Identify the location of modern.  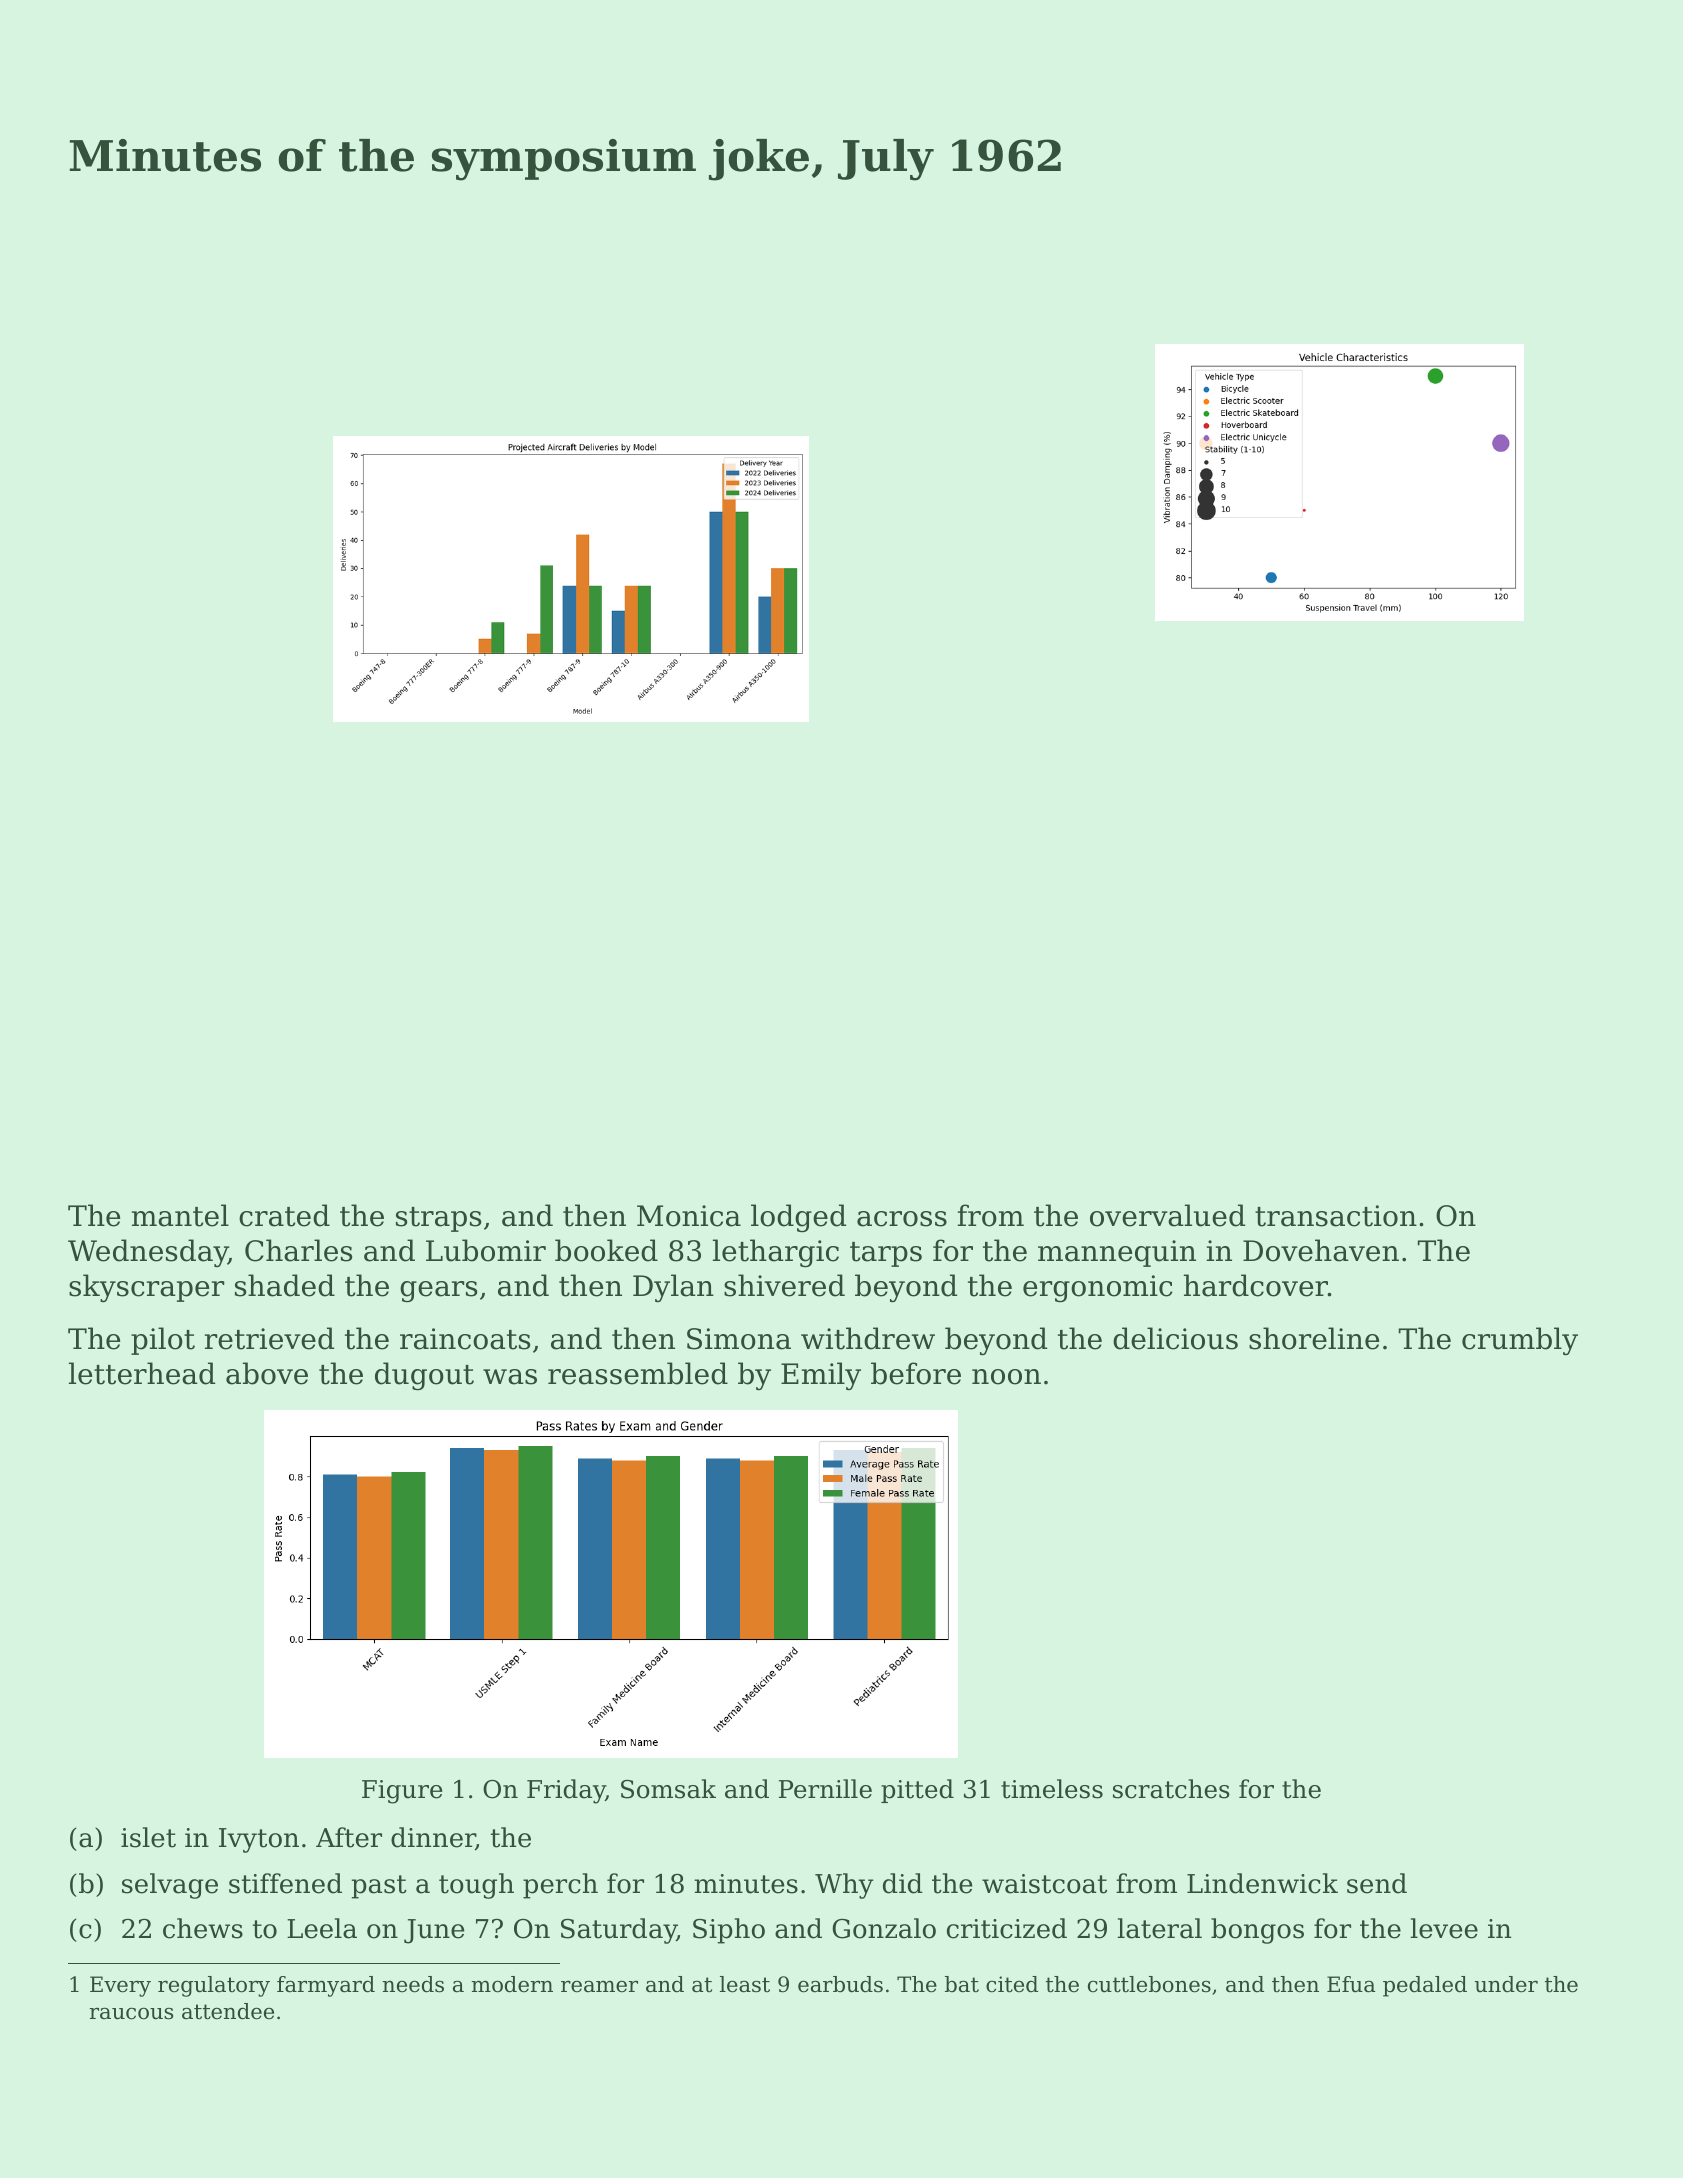
(512, 1984).
